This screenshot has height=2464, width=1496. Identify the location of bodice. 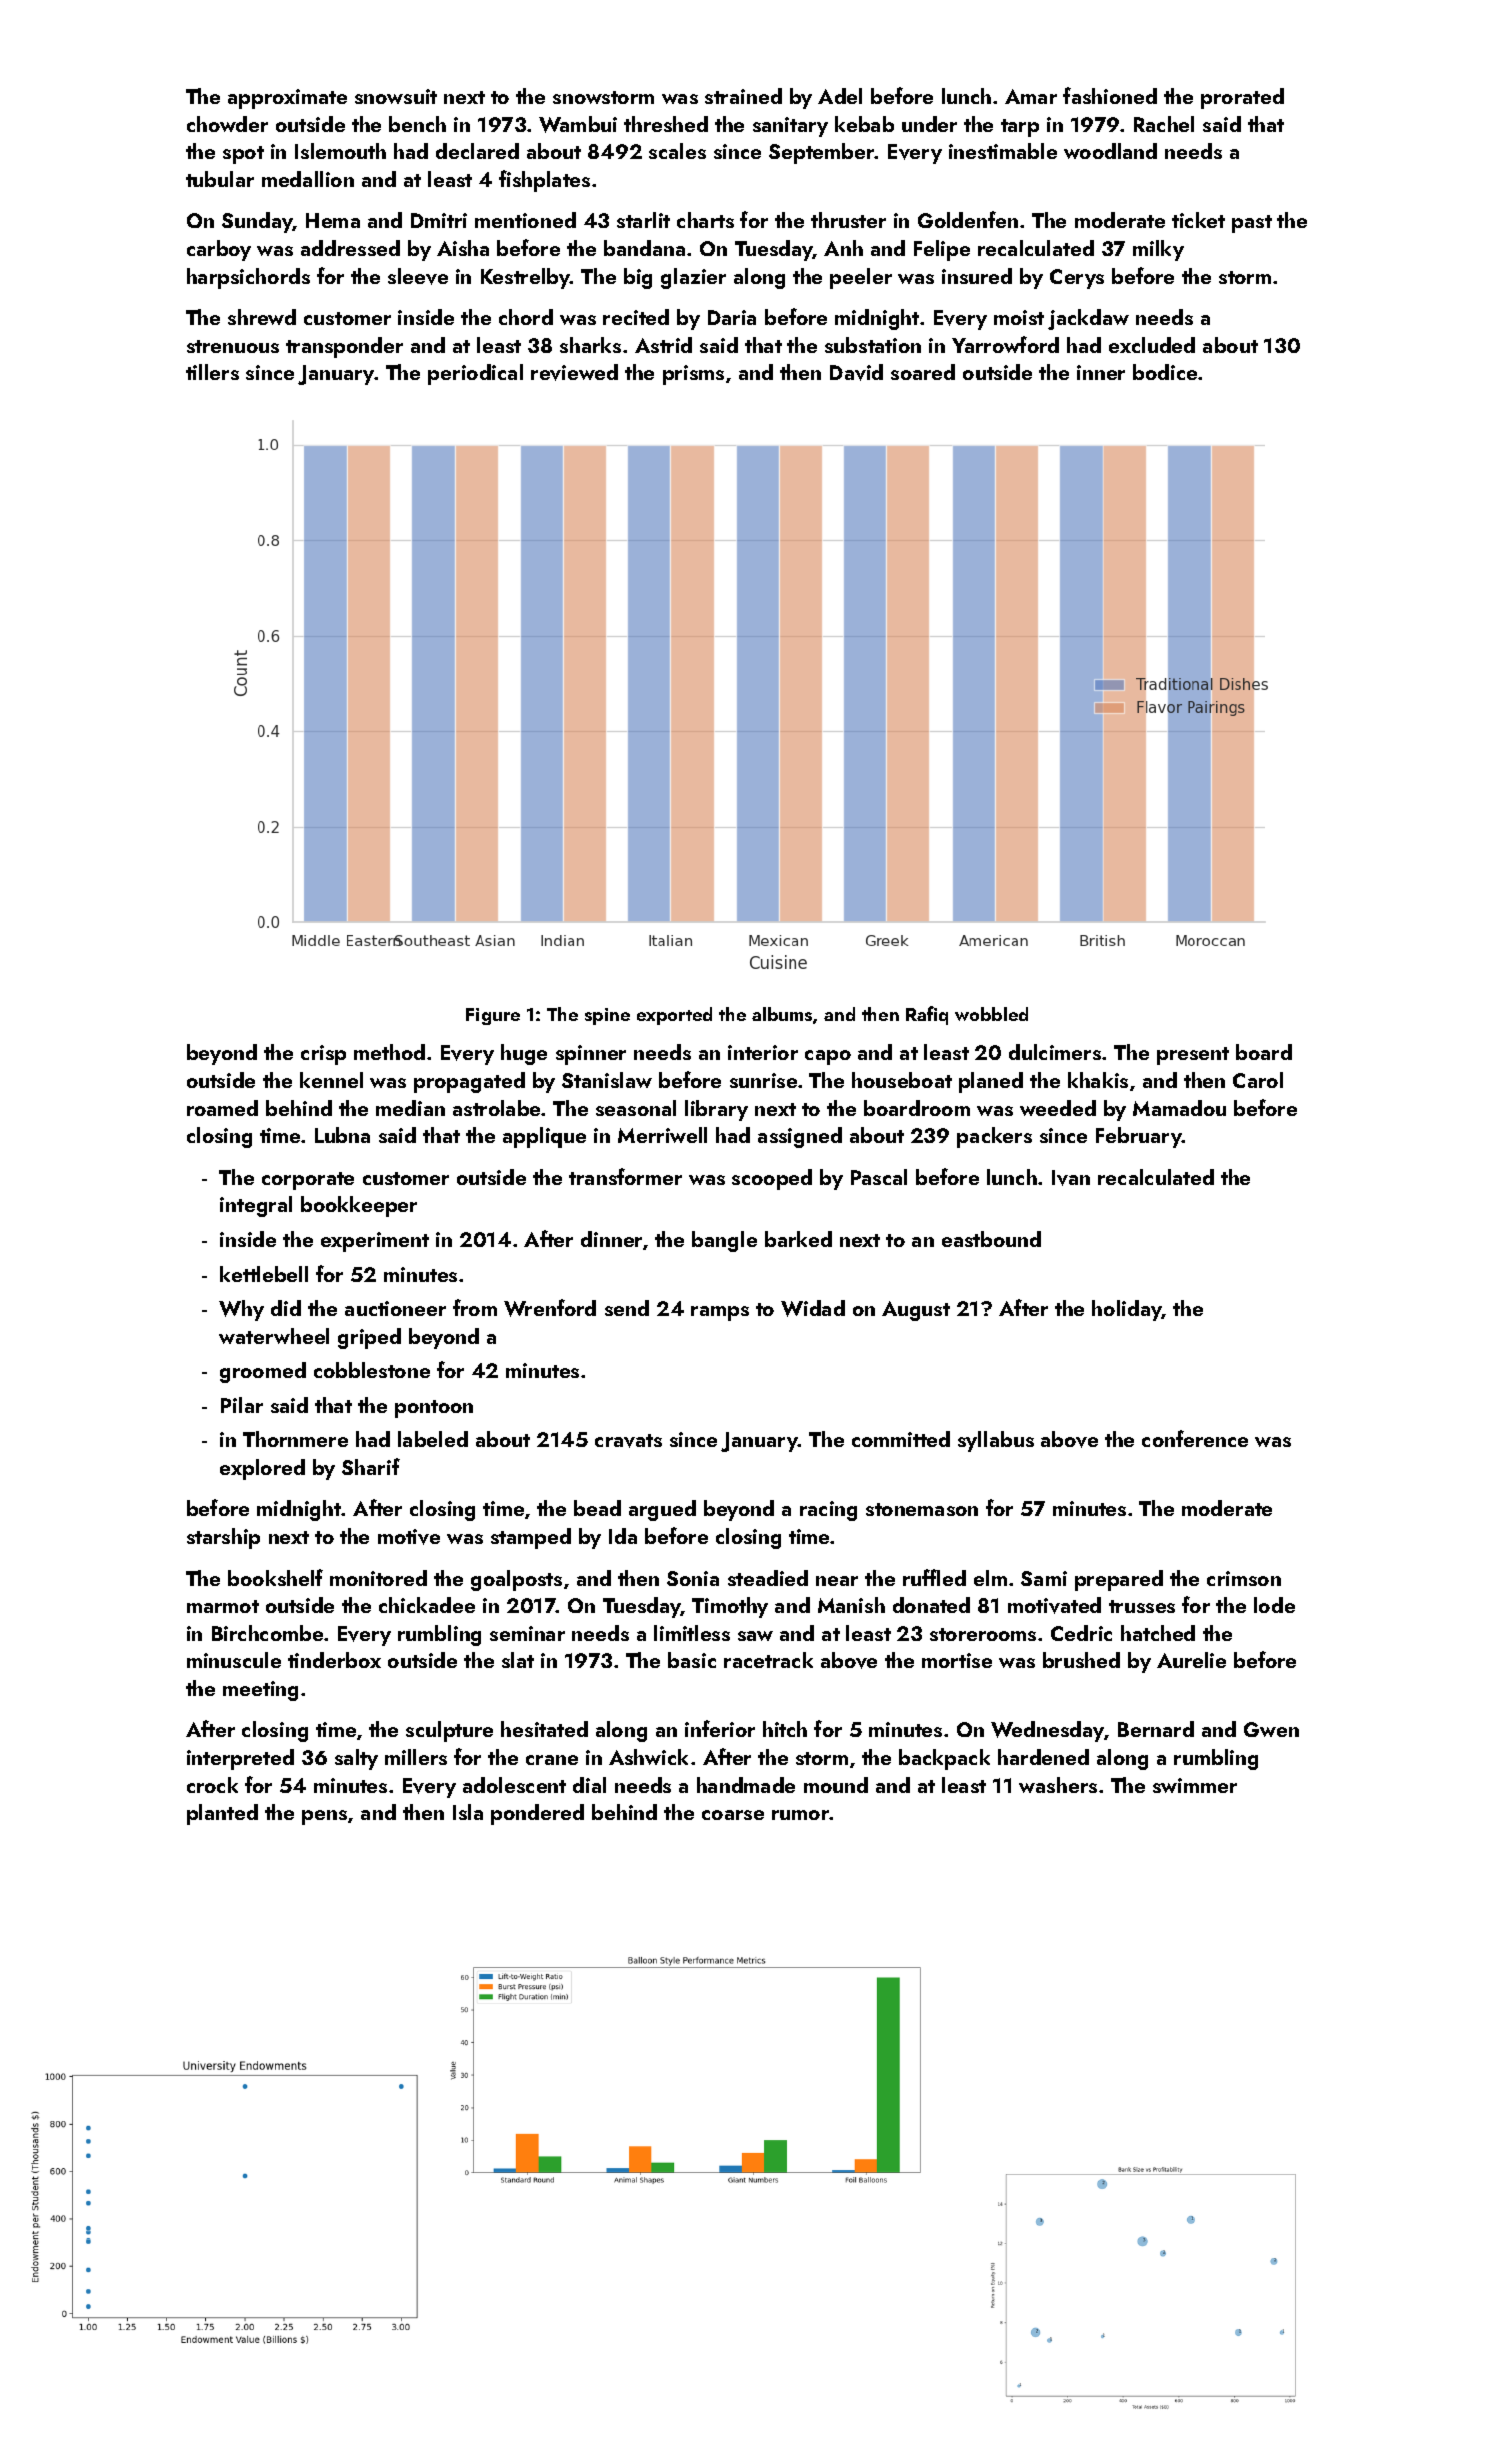
(1165, 372).
